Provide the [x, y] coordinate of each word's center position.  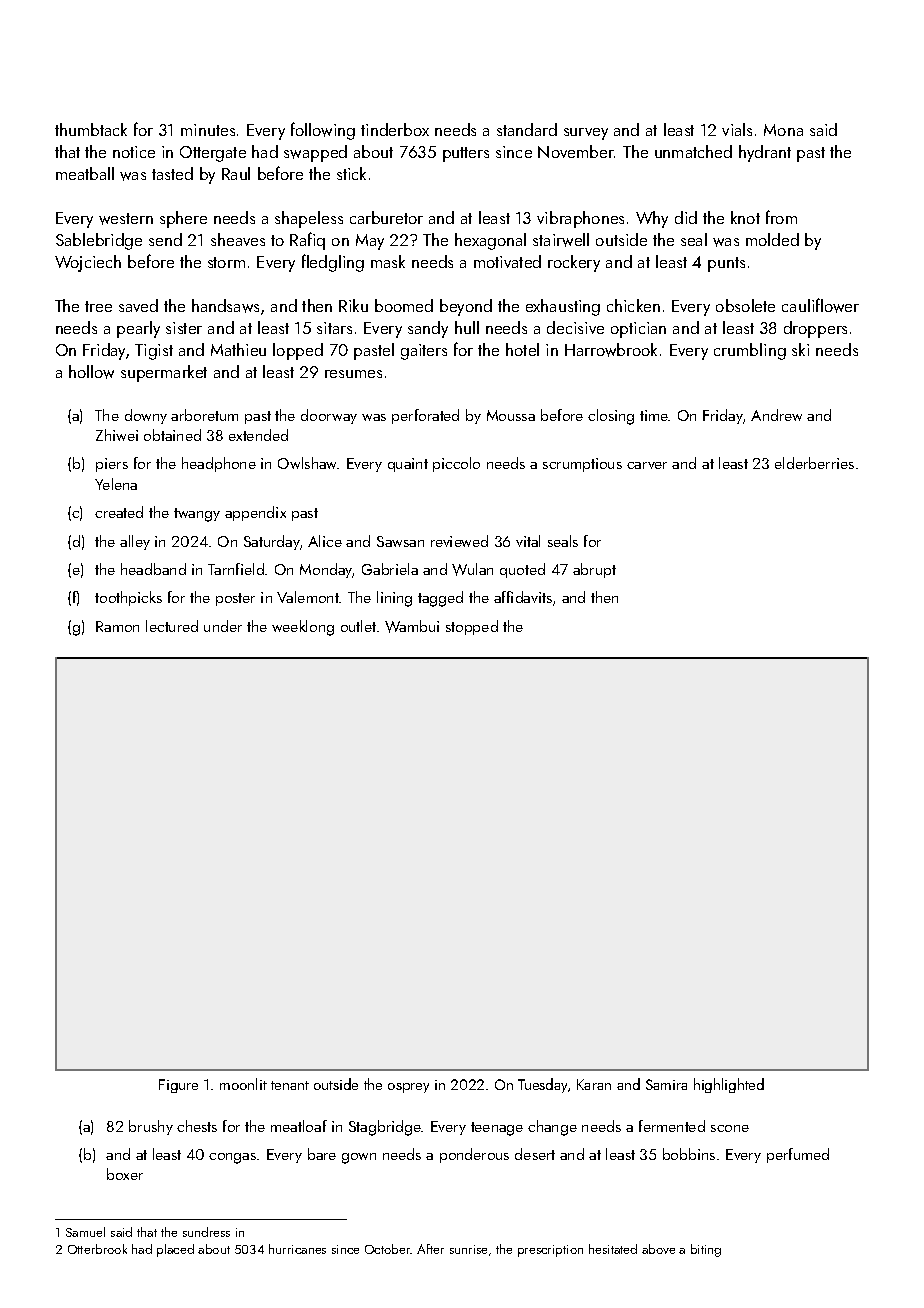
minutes [208, 130]
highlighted [729, 1085]
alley [135, 542]
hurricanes [297, 1249]
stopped [472, 627]
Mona [783, 130]
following [323, 131]
